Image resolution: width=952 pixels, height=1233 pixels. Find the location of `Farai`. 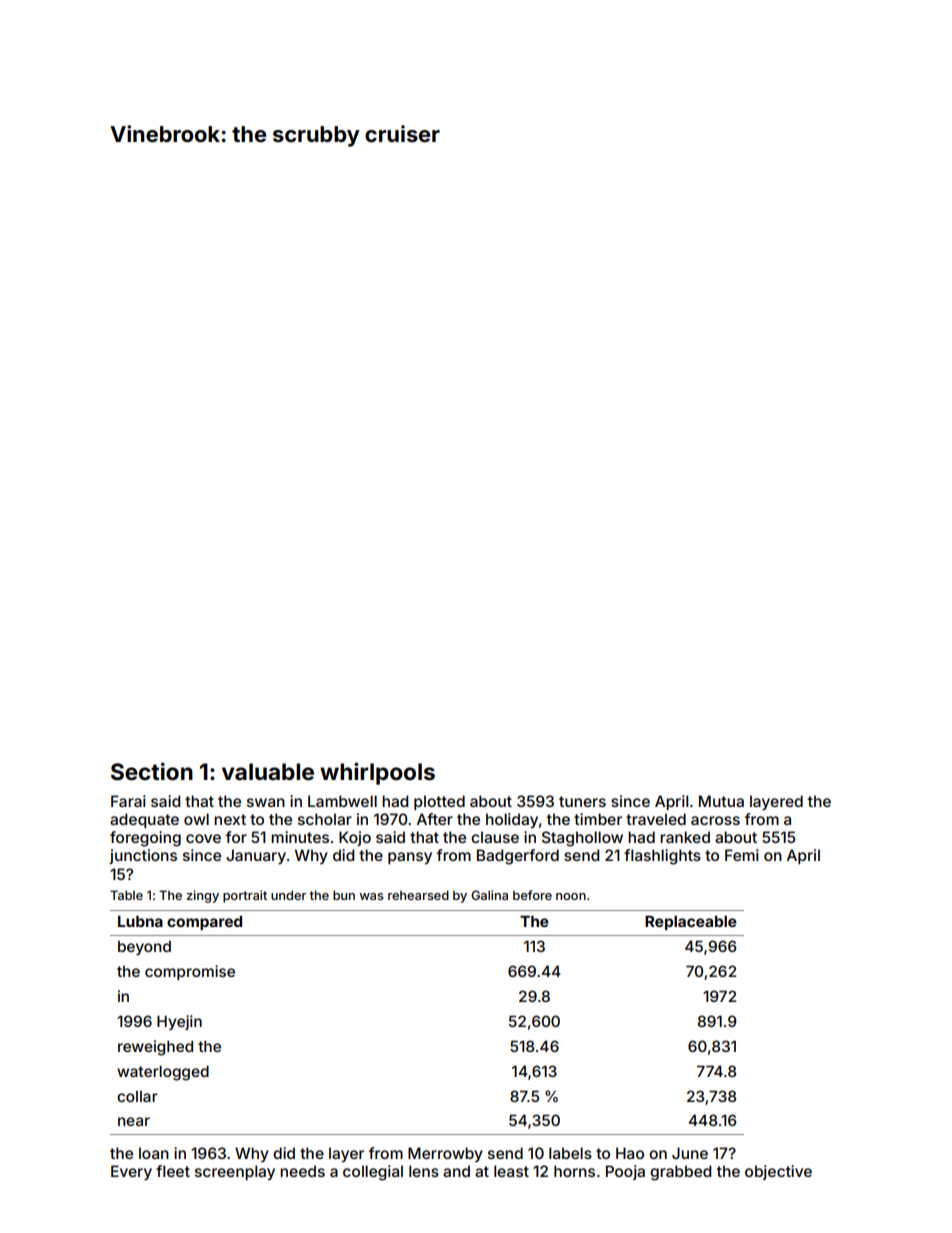

Farai is located at coordinates (128, 801).
